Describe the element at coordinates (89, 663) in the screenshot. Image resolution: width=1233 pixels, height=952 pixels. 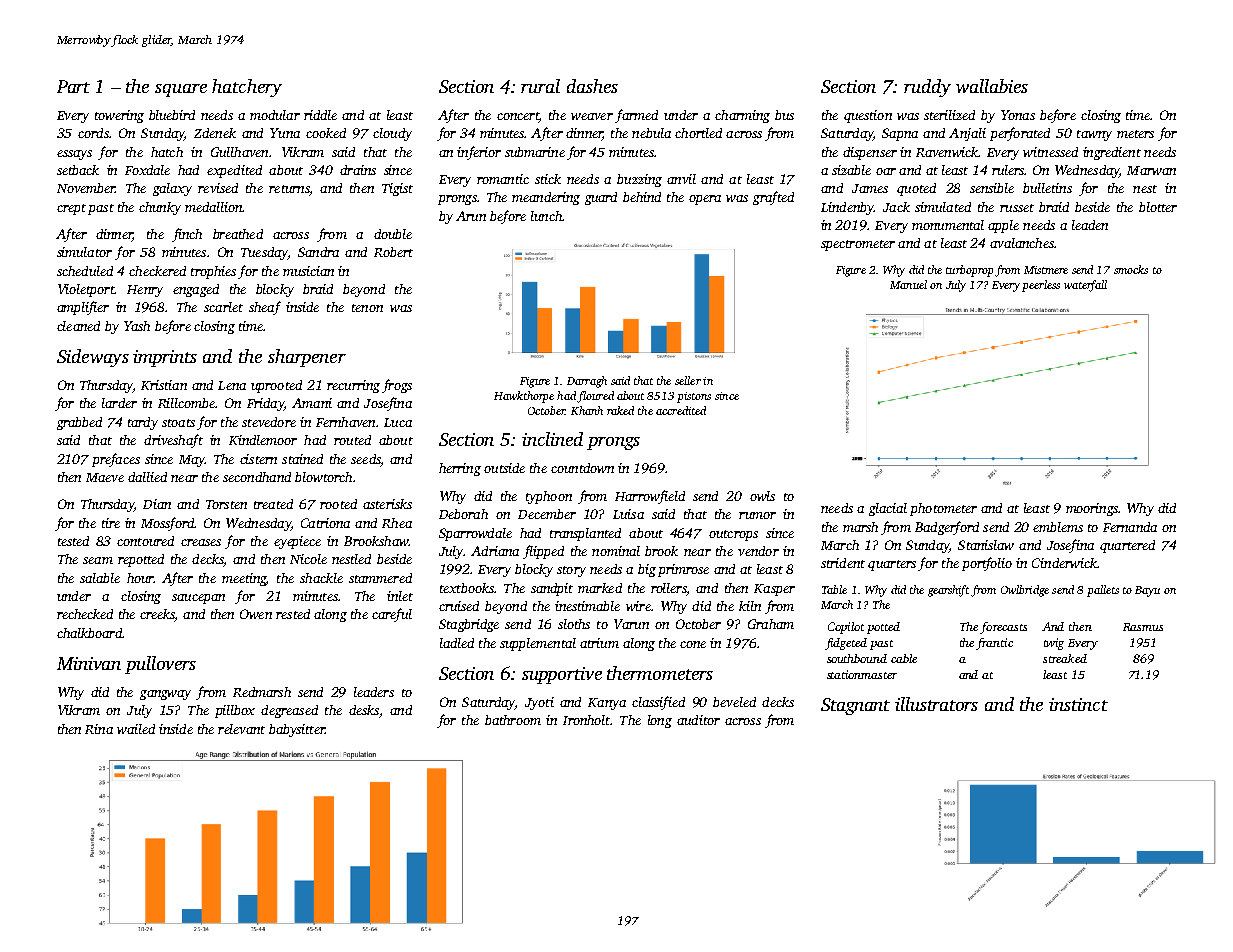
I see `Minivan` at that location.
